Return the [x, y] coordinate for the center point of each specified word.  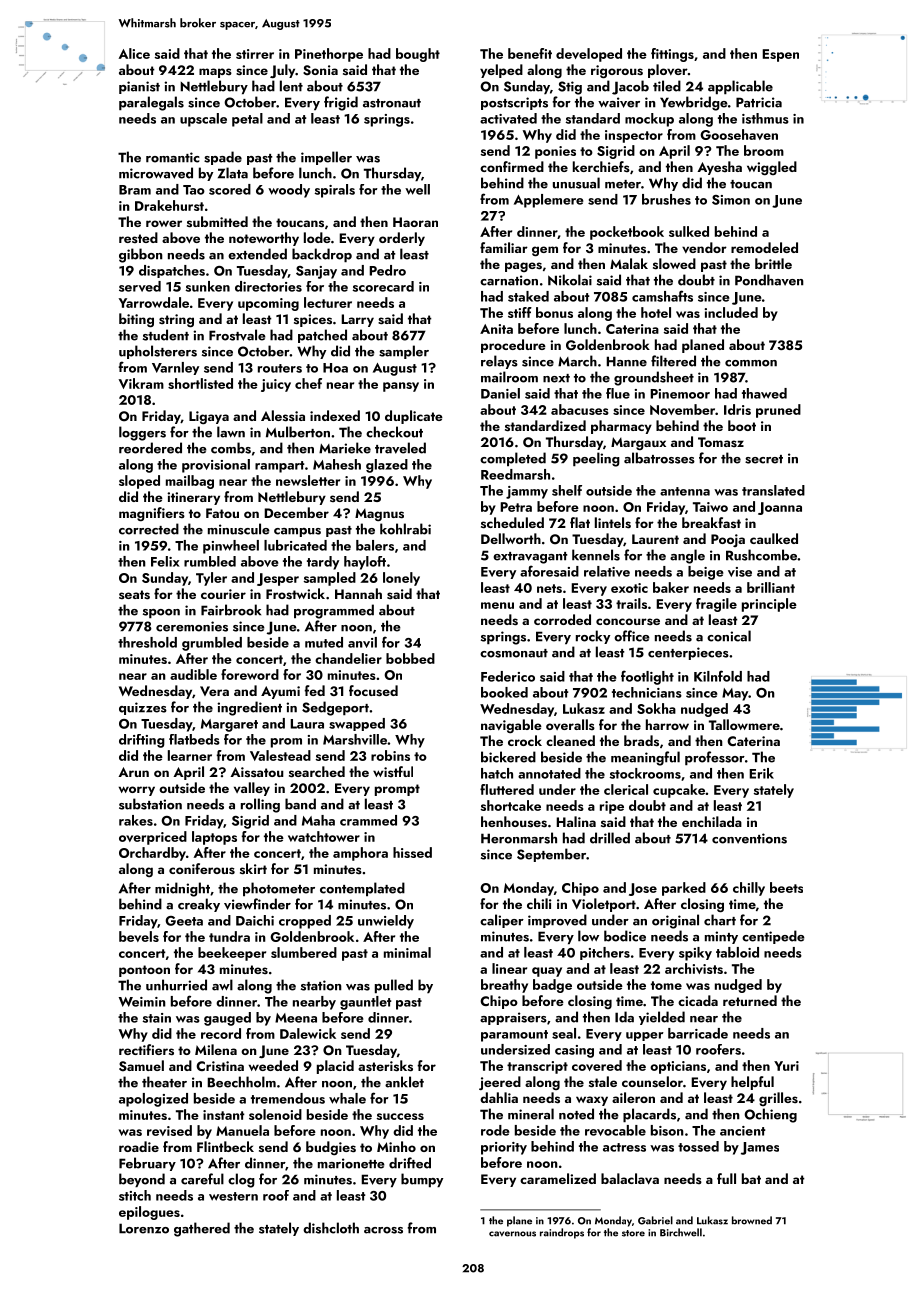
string [176, 320]
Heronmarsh [519, 838]
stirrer [255, 54]
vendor [704, 247]
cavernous [512, 1234]
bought [418, 55]
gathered [202, 1229]
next [556, 378]
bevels [139, 936]
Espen [780, 55]
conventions [749, 838]
